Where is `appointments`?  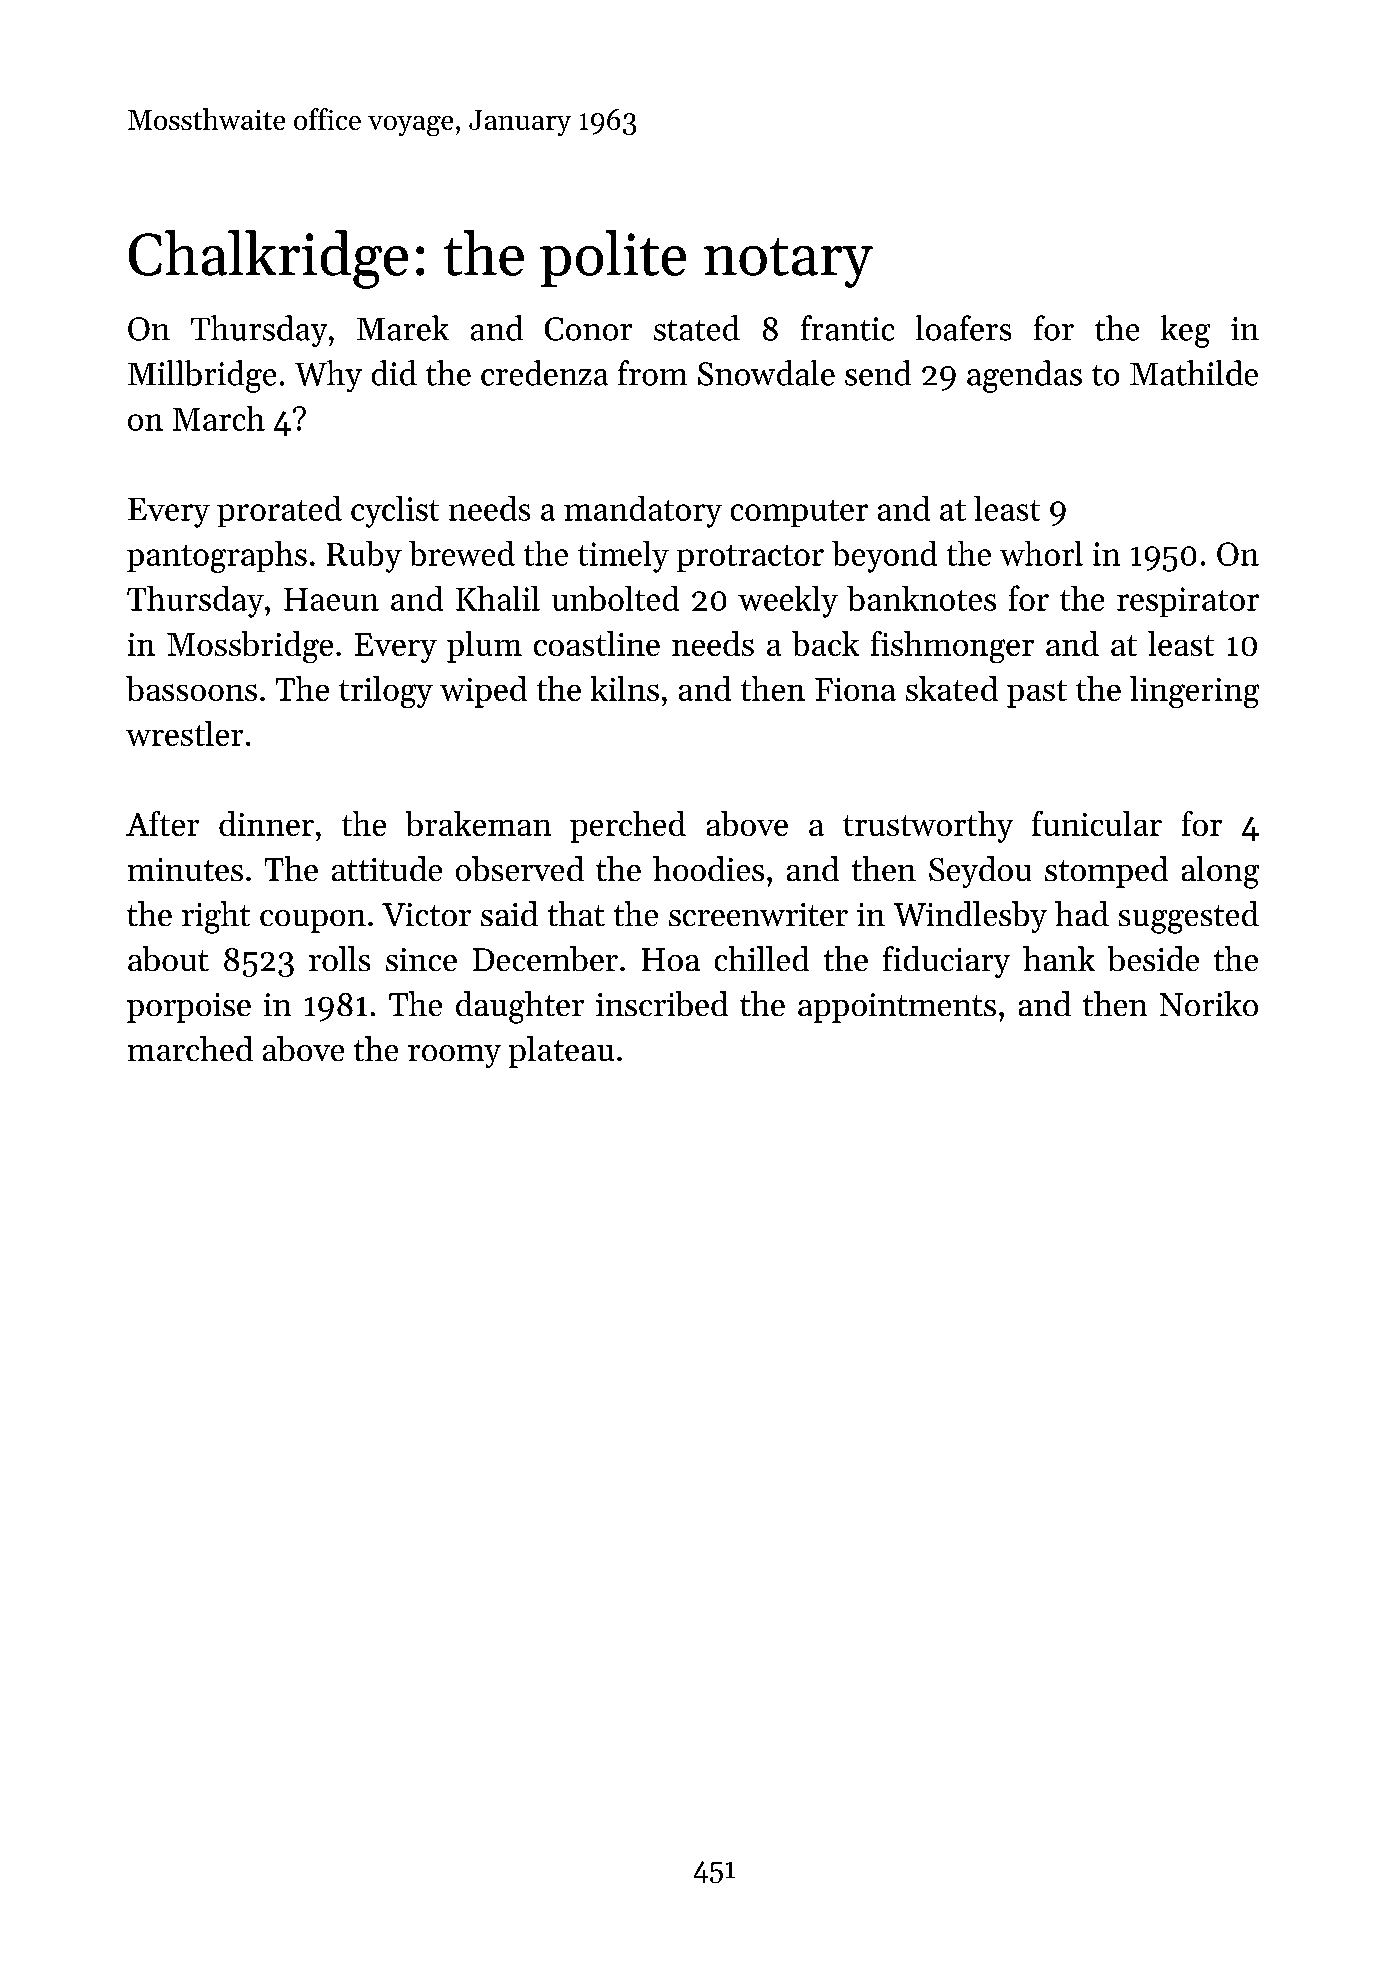
appointments is located at coordinates (897, 1008).
